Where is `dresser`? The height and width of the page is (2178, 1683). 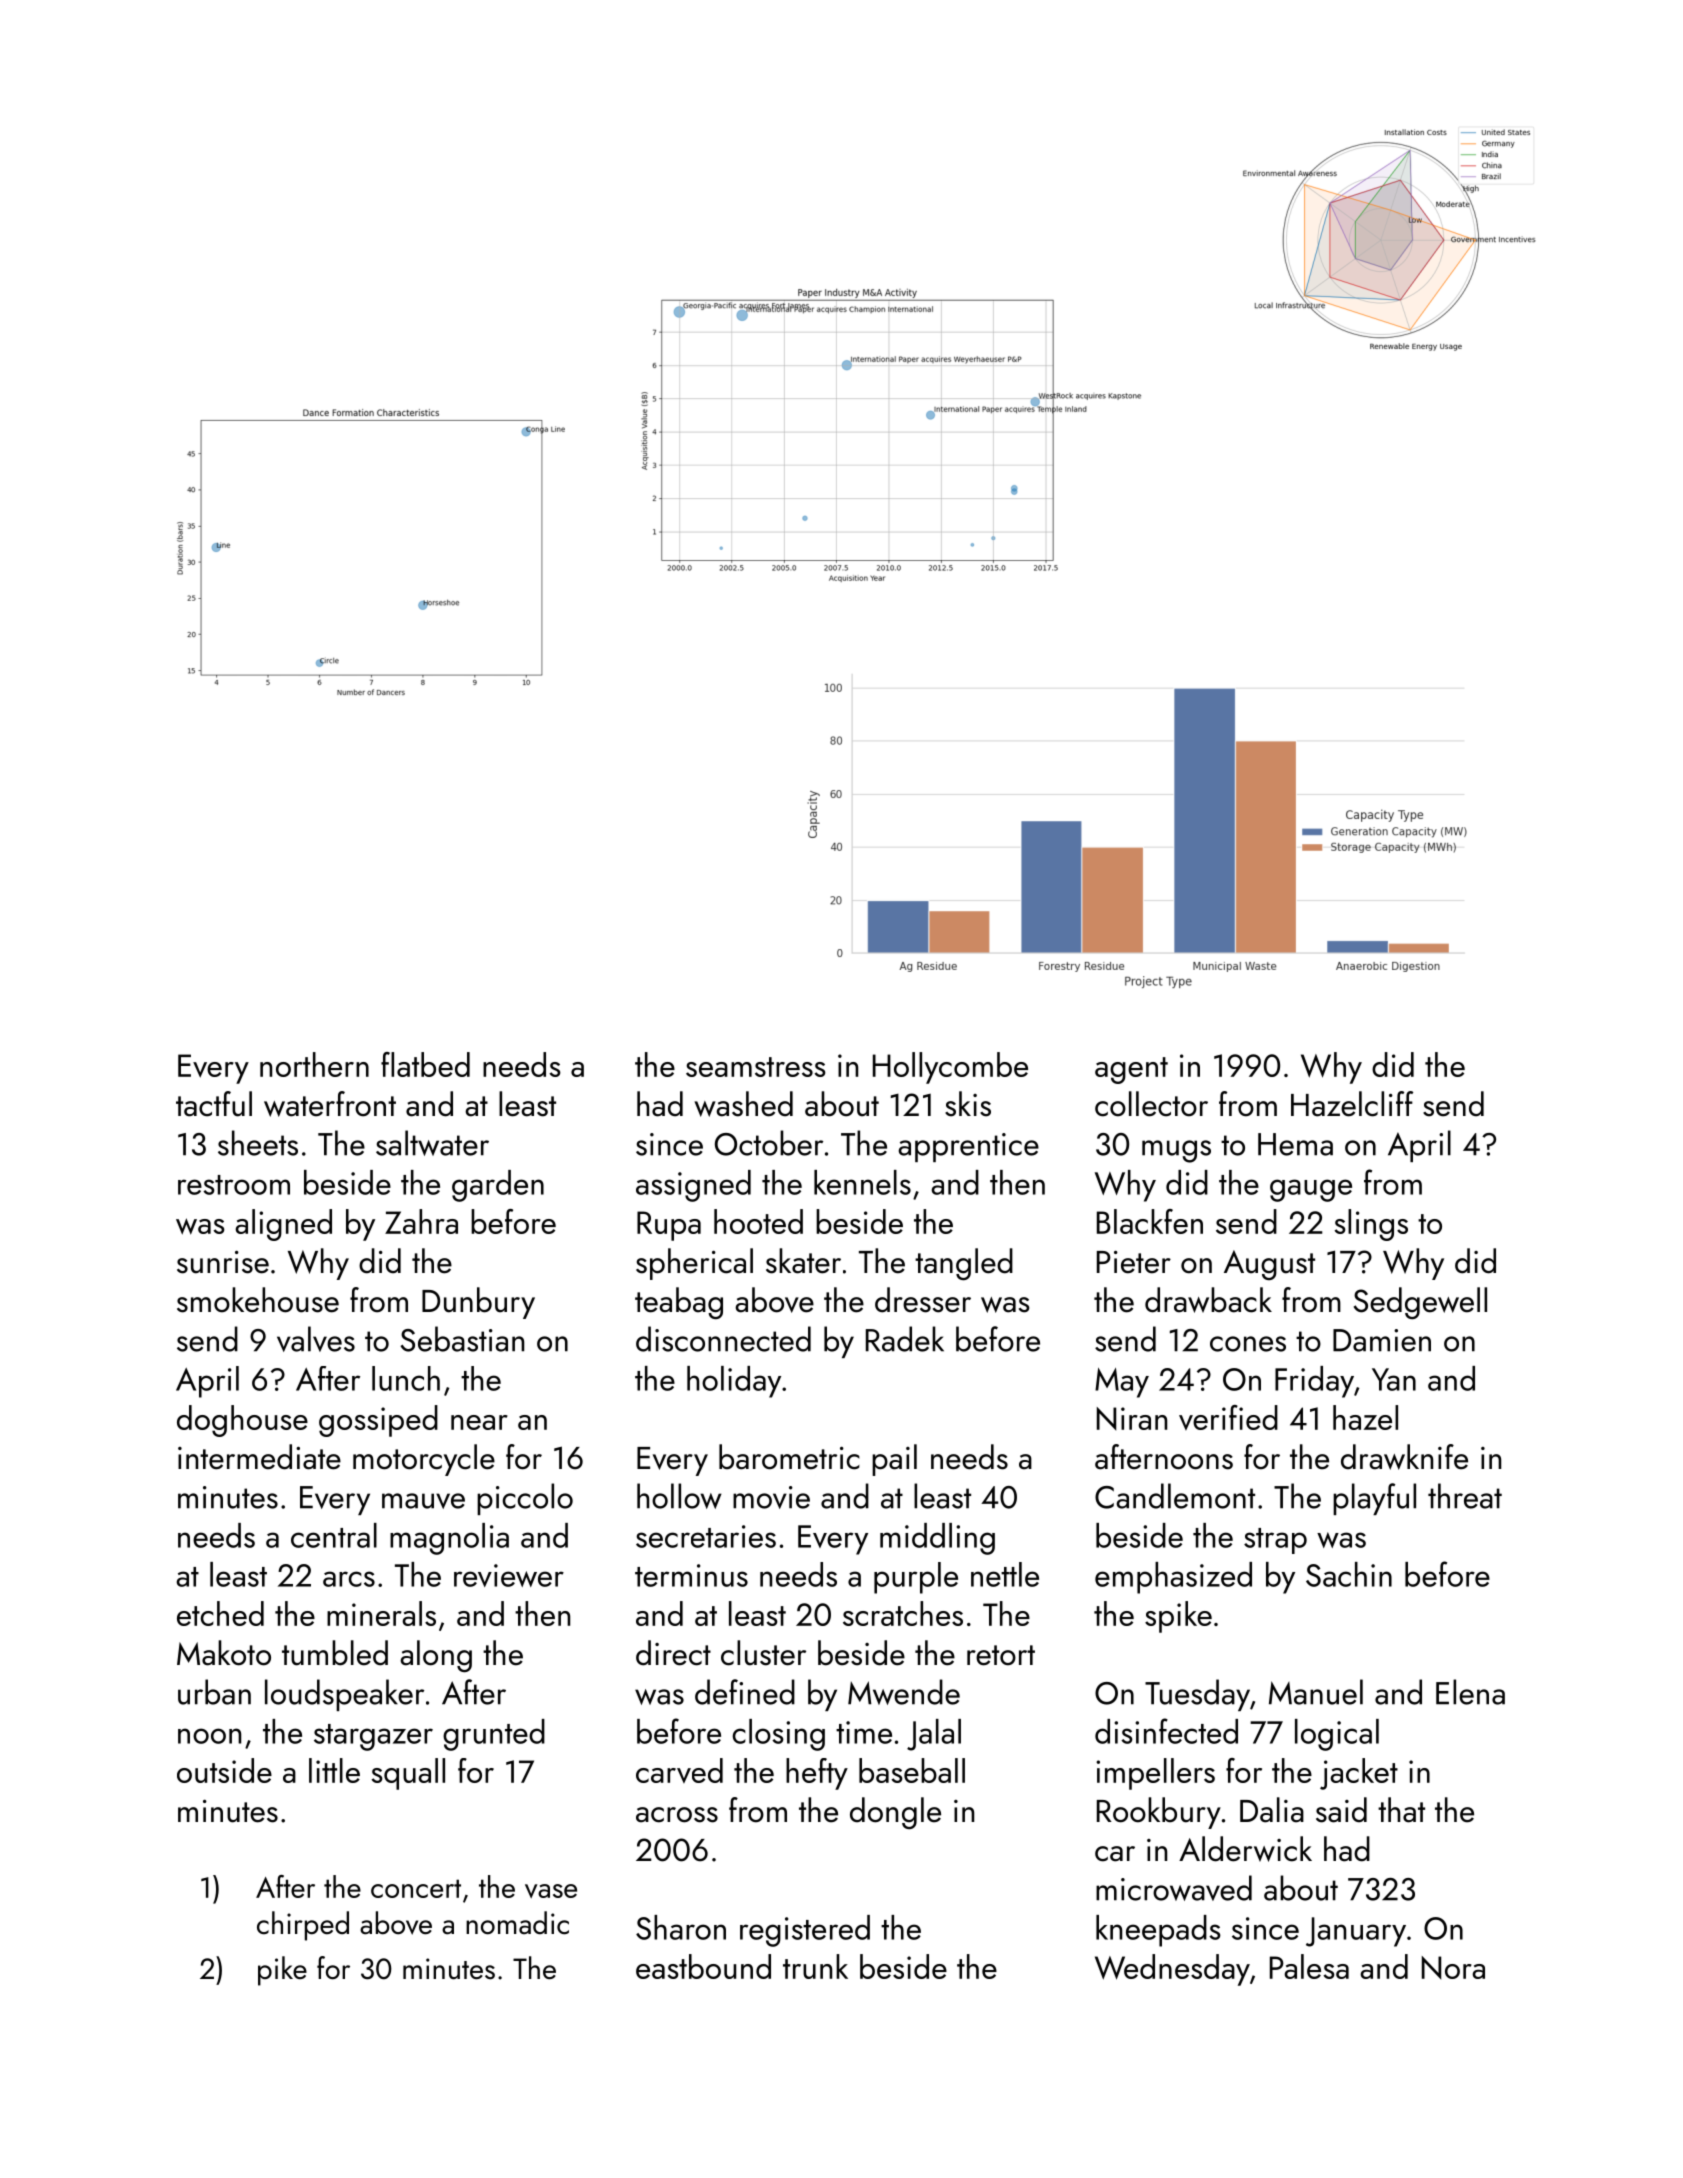
dresser is located at coordinates (923, 1300).
